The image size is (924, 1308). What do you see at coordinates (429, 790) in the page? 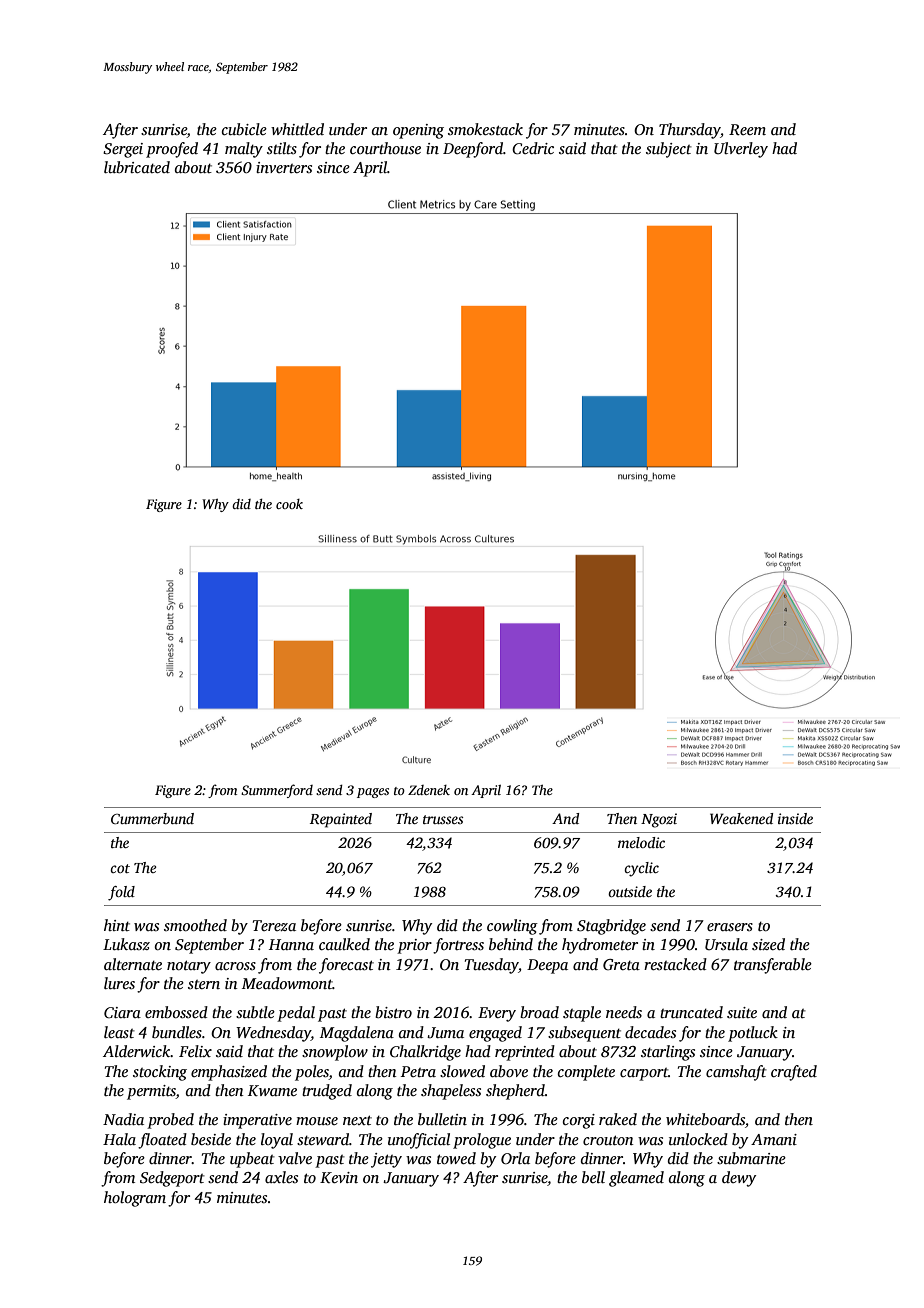
I see `Zdenek` at bounding box center [429, 790].
